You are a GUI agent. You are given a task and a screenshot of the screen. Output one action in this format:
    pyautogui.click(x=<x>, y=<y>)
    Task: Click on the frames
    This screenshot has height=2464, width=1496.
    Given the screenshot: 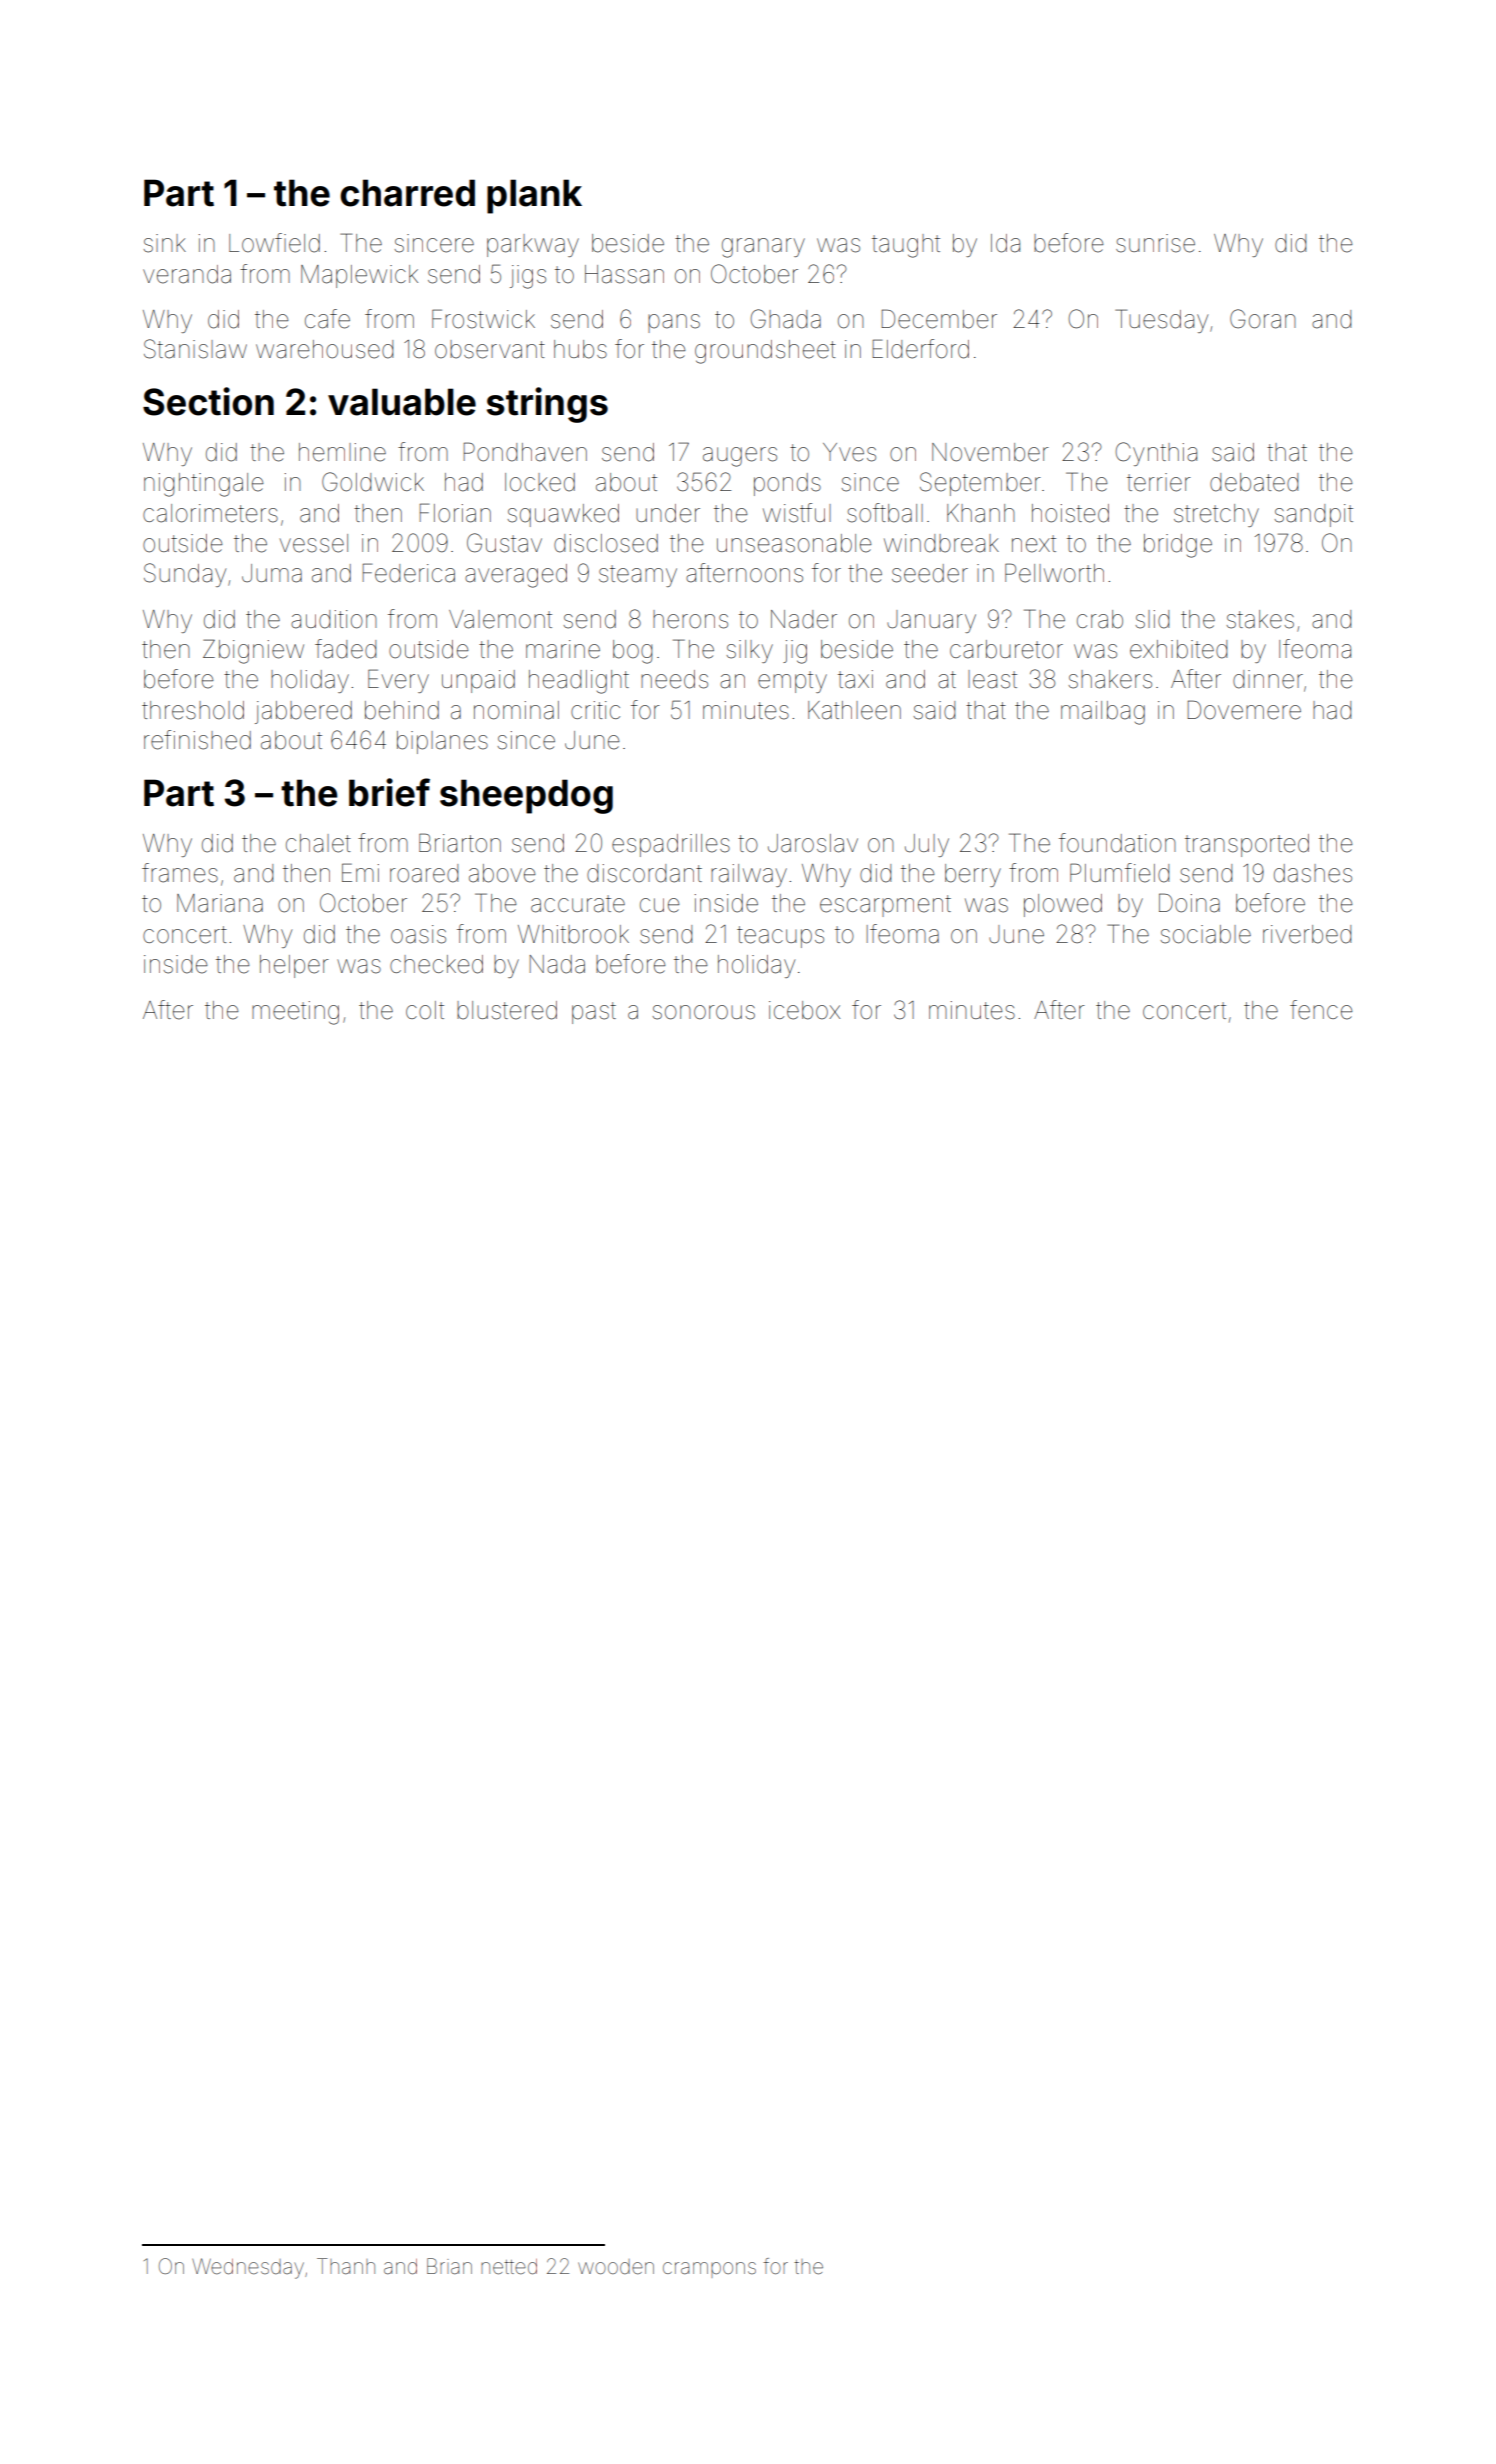 What is the action you would take?
    pyautogui.click(x=180, y=873)
